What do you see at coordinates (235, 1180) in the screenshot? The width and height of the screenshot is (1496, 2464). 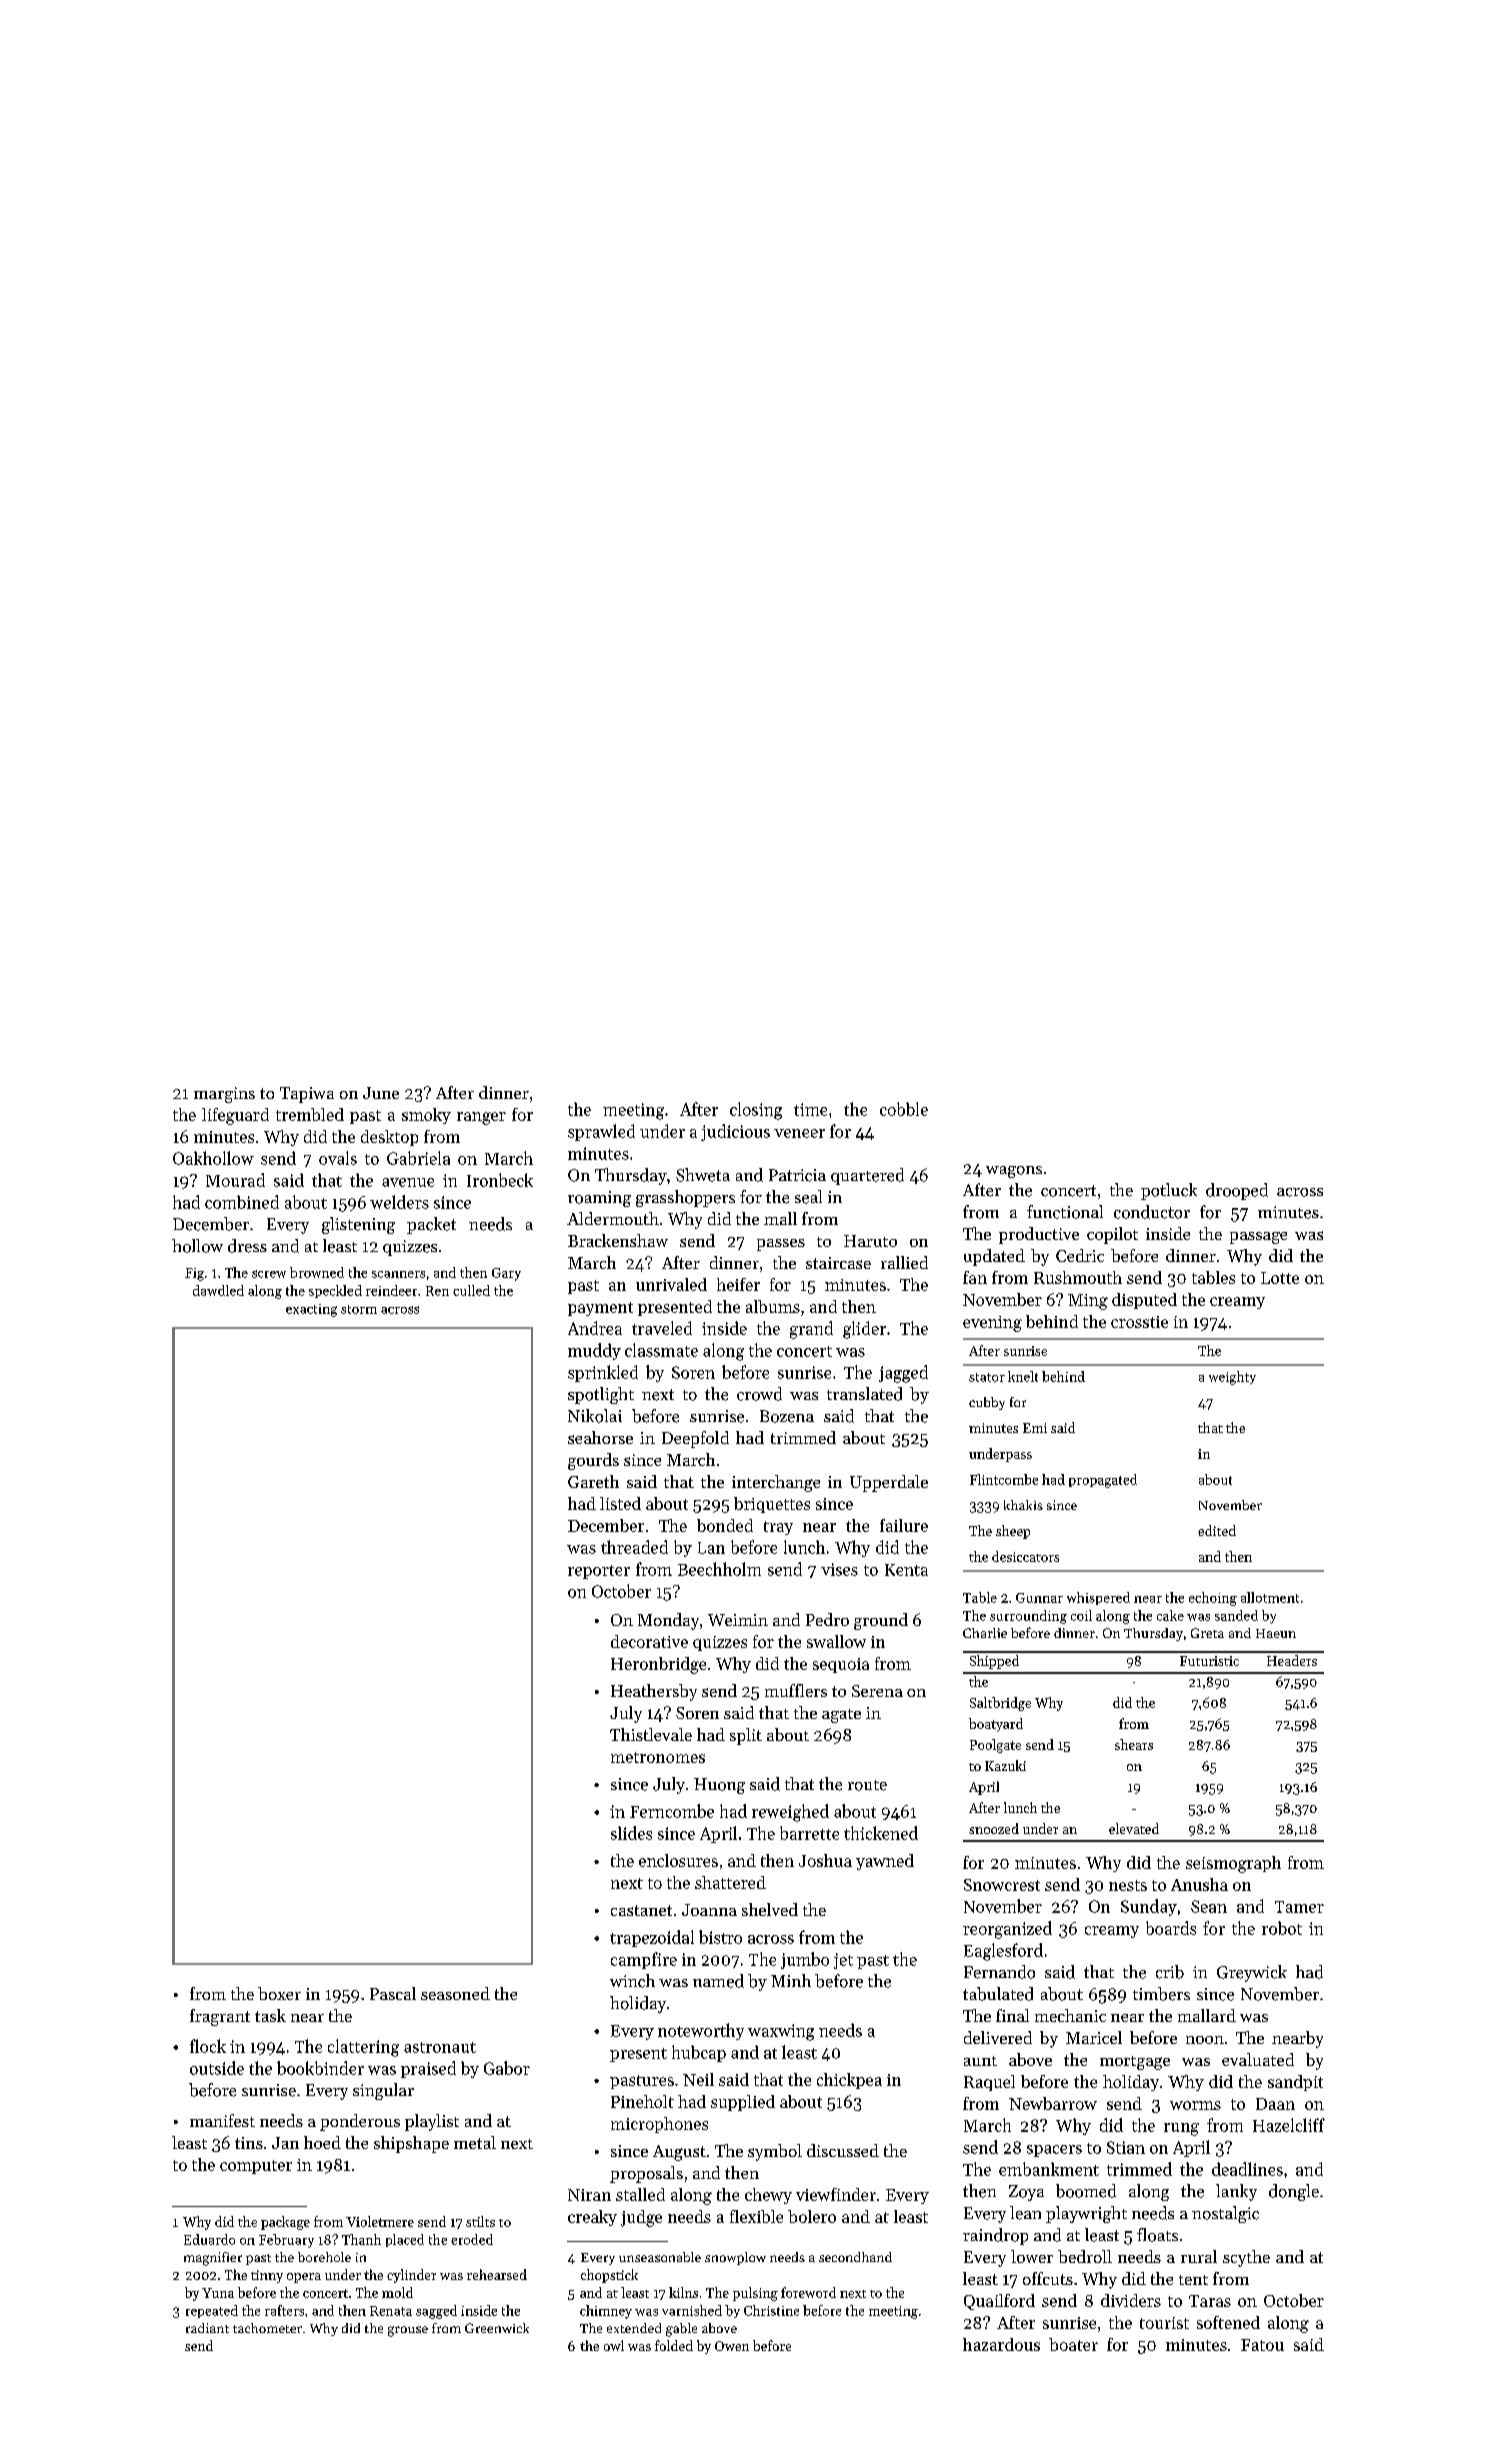 I see `Mourad` at bounding box center [235, 1180].
